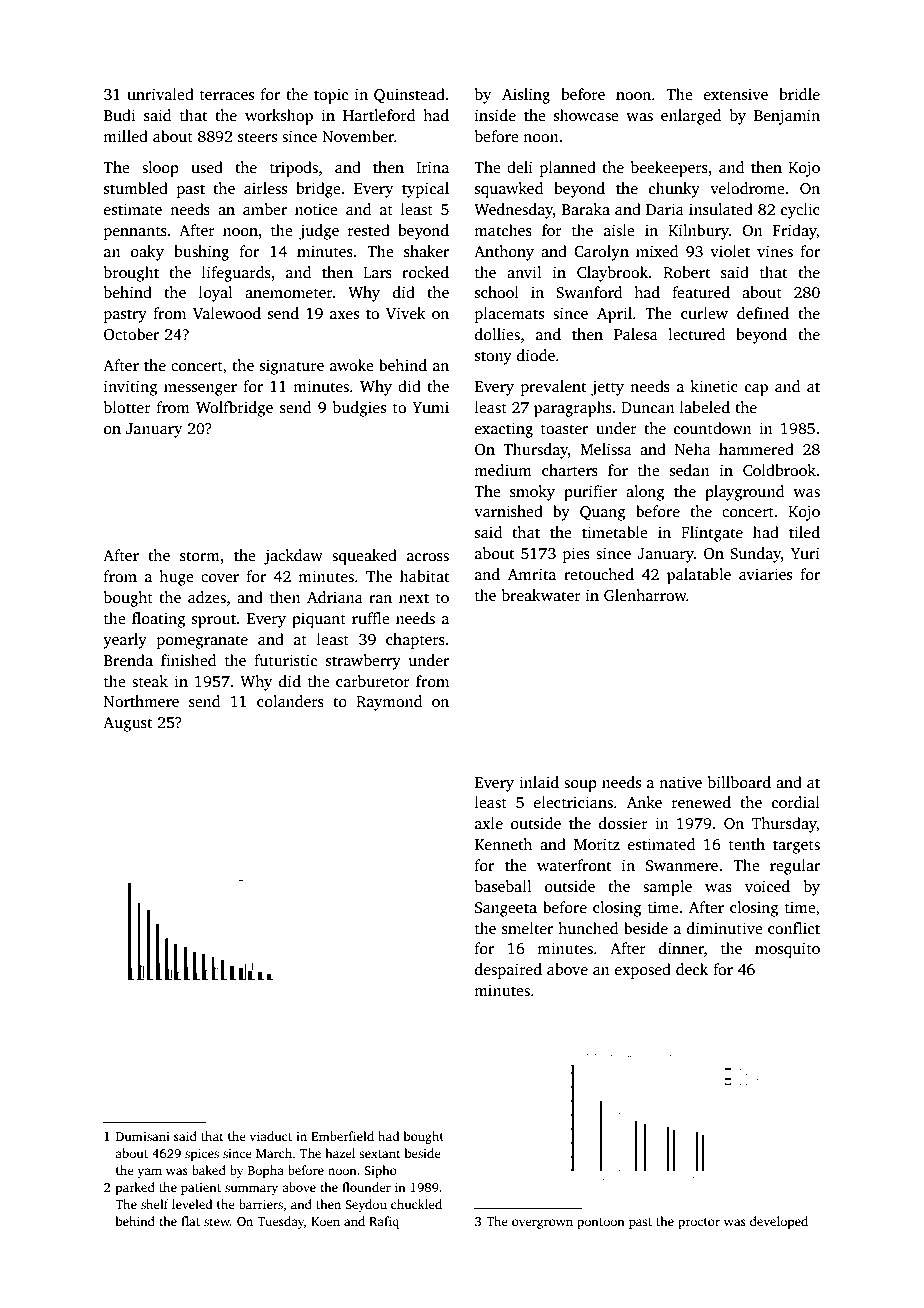 The width and height of the page is (924, 1308). What do you see at coordinates (542, 1224) in the page?
I see `overgrown` at bounding box center [542, 1224].
